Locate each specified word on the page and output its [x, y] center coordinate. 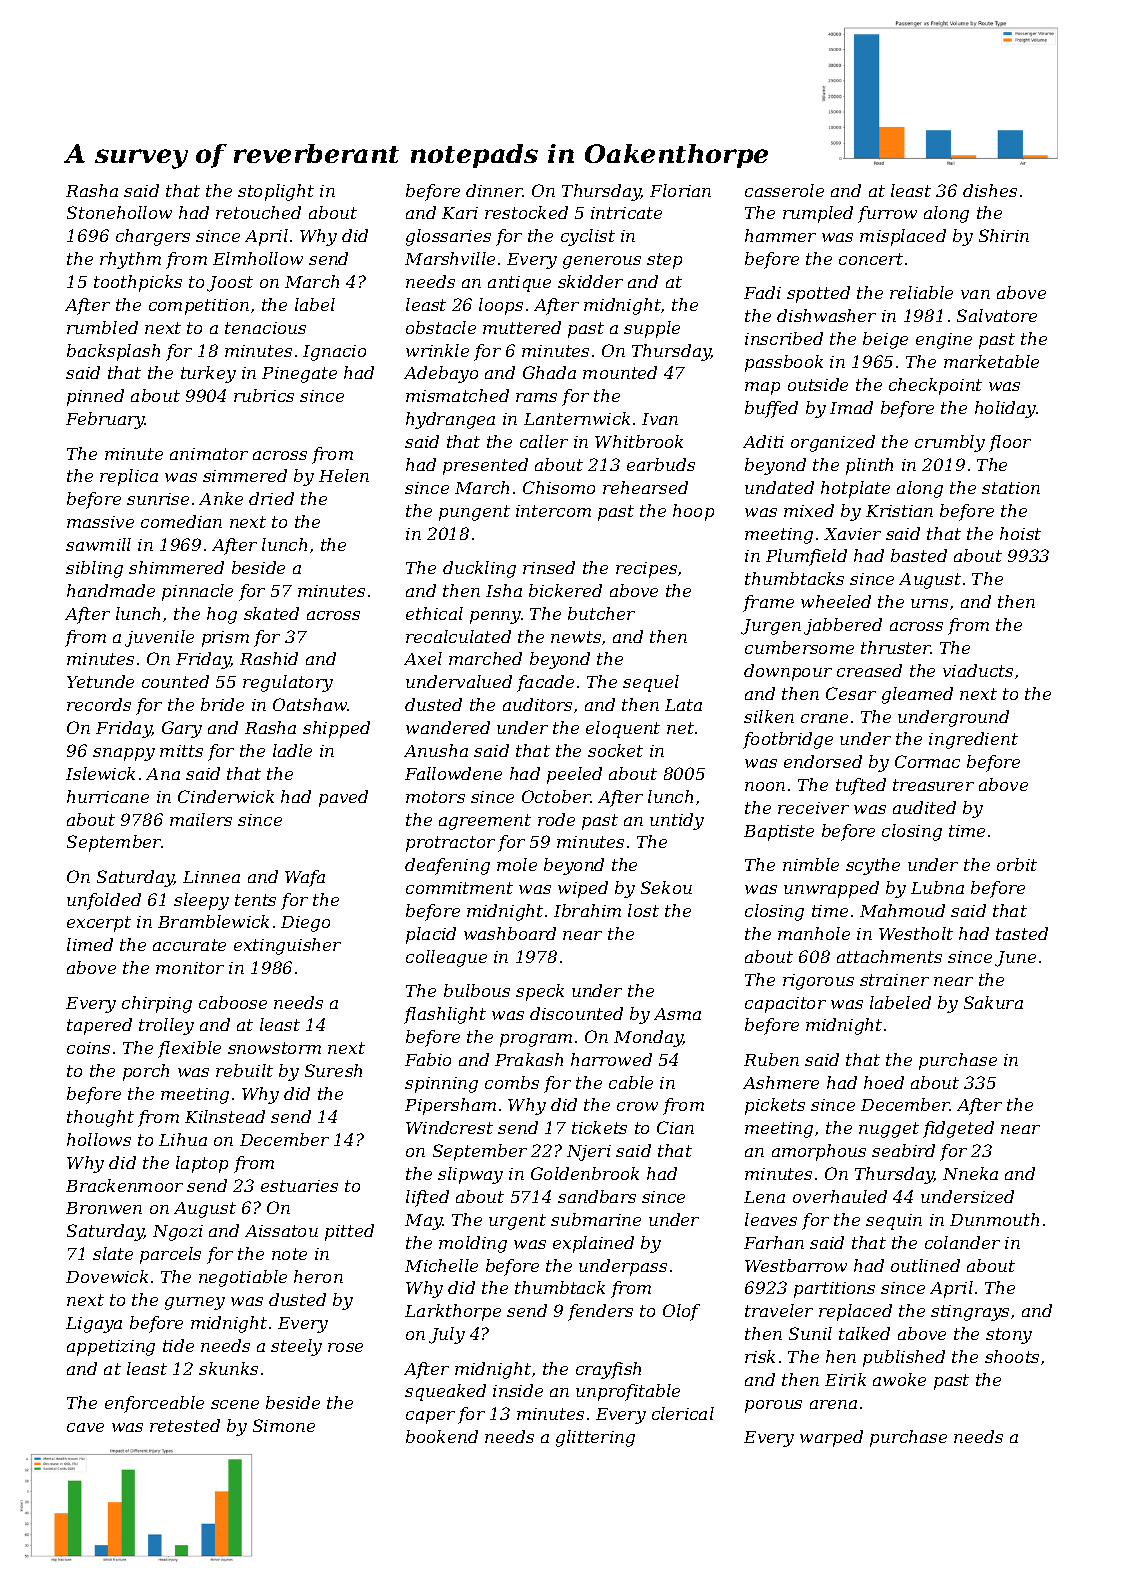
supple [652, 329]
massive [100, 522]
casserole [784, 190]
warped [831, 1438]
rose [345, 1347]
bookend [442, 1436]
